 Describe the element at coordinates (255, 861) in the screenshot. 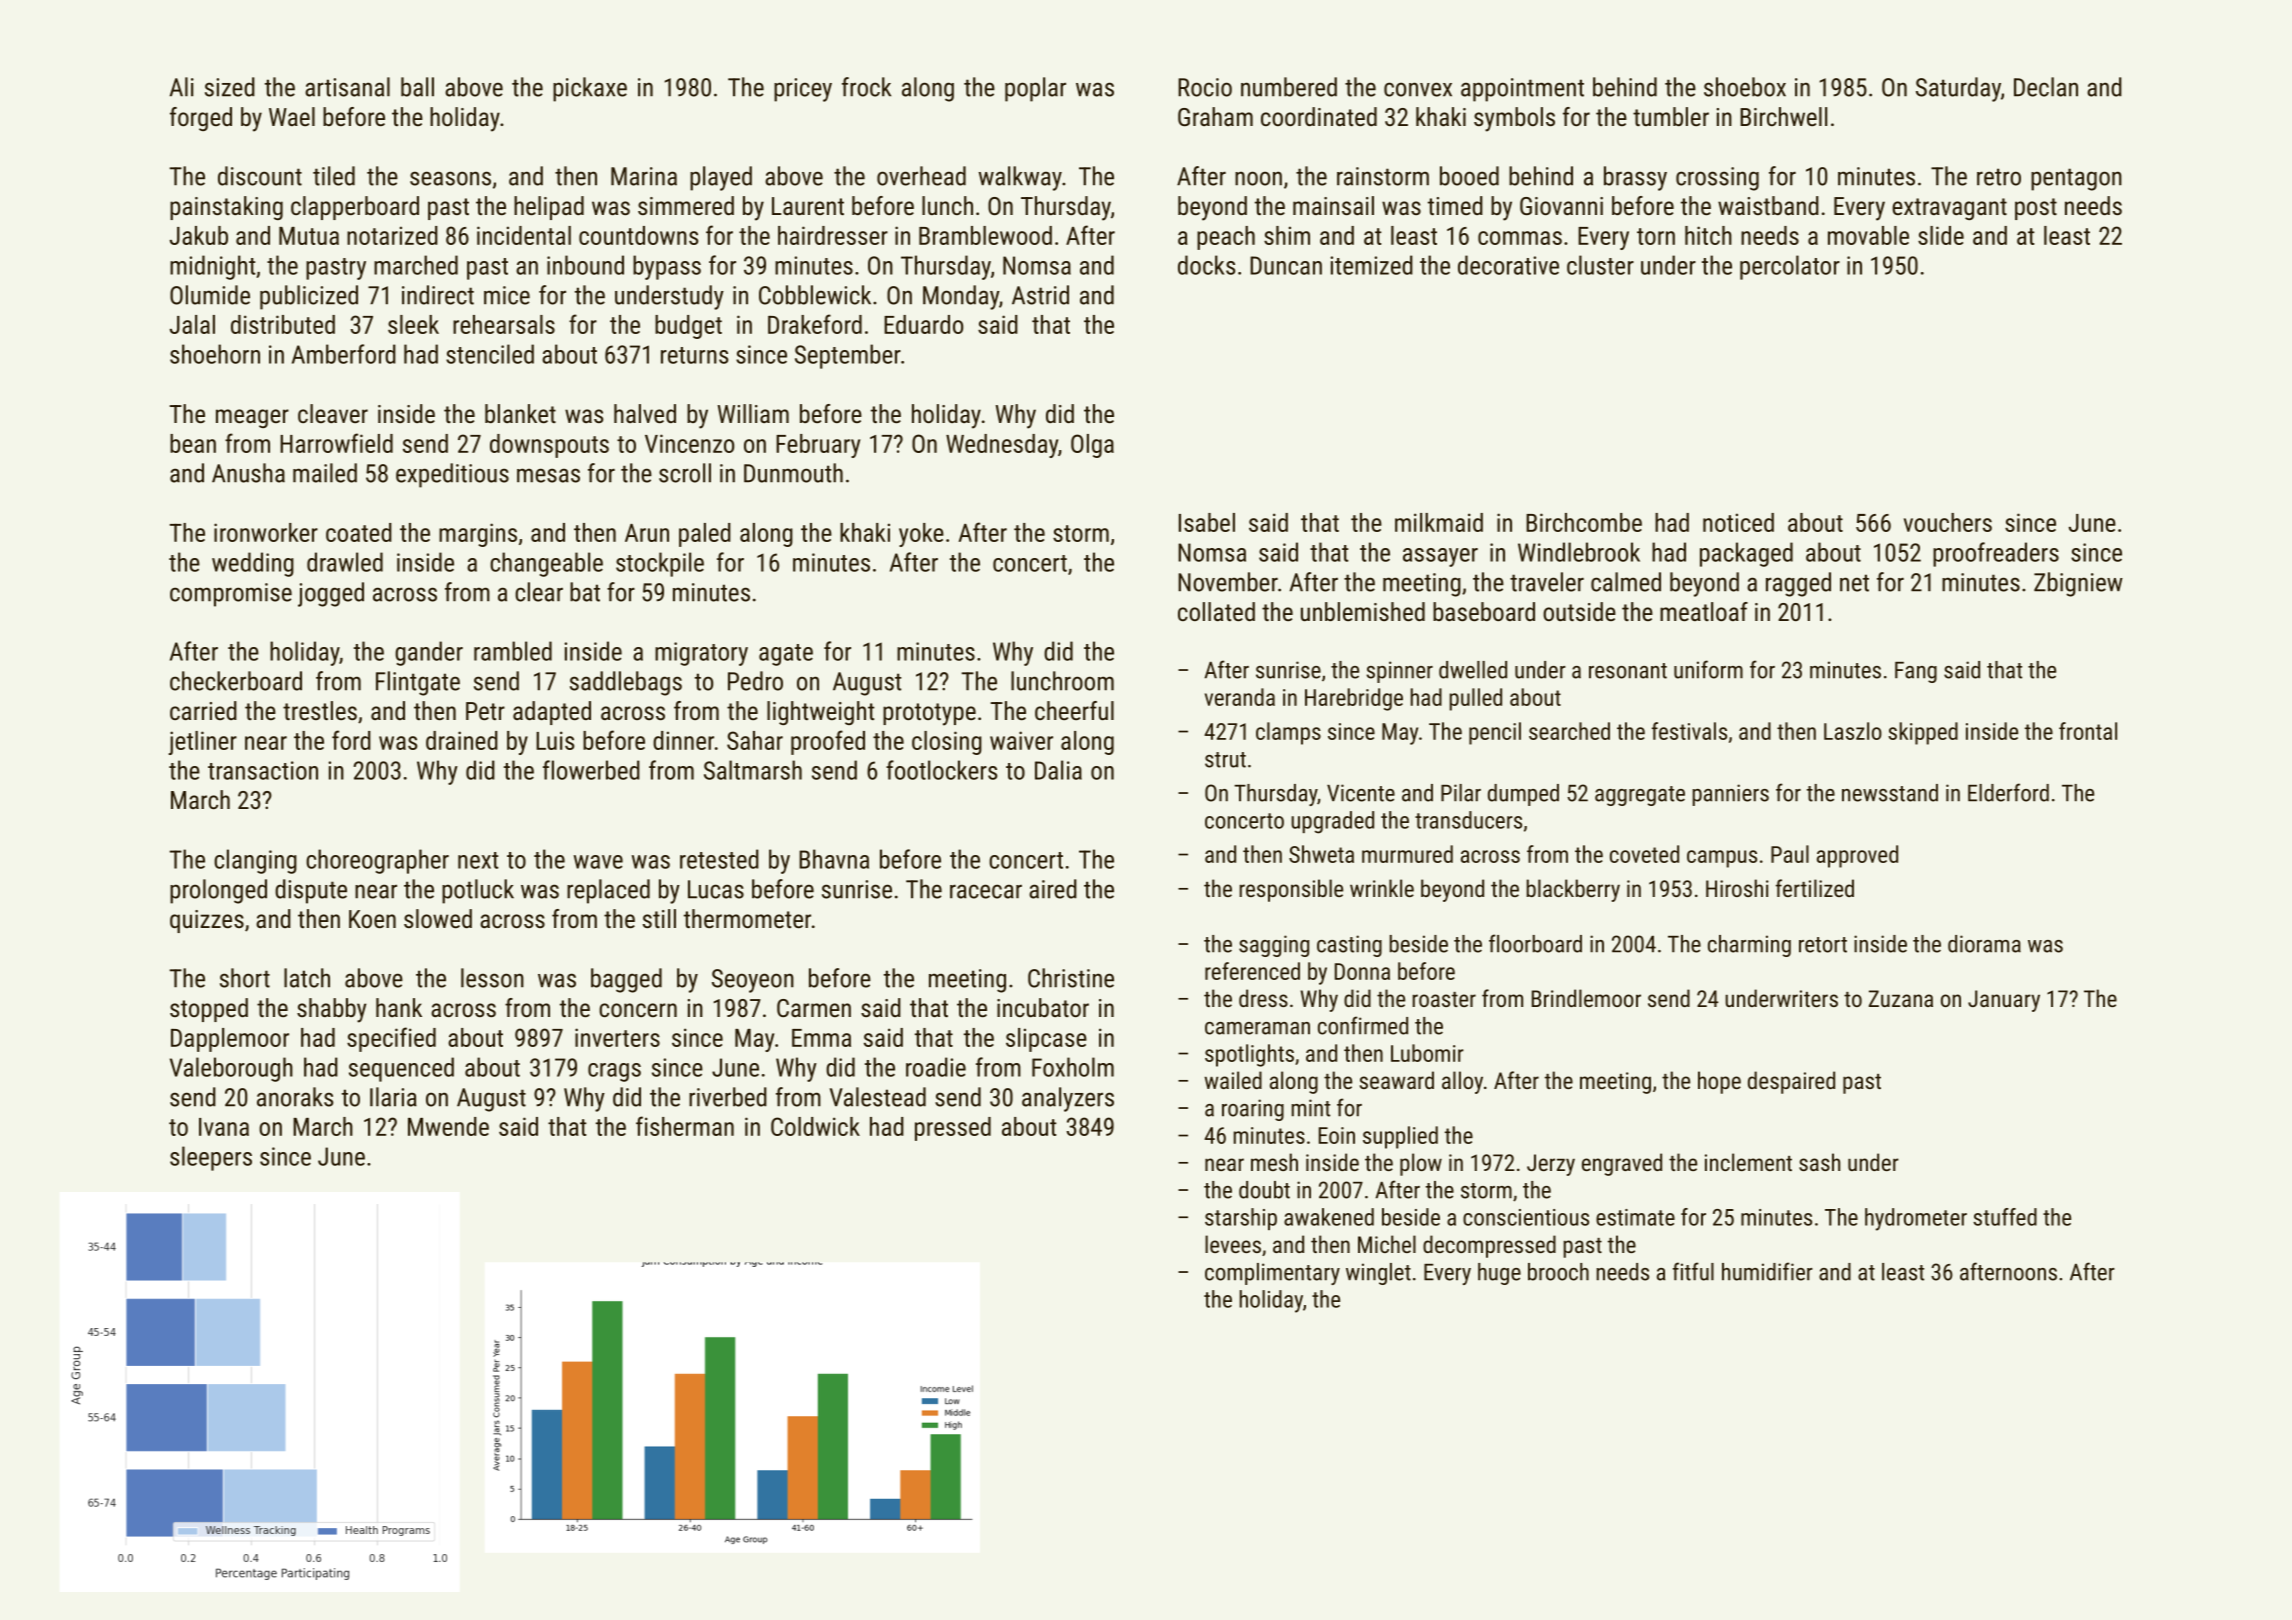

I see `clanging` at that location.
